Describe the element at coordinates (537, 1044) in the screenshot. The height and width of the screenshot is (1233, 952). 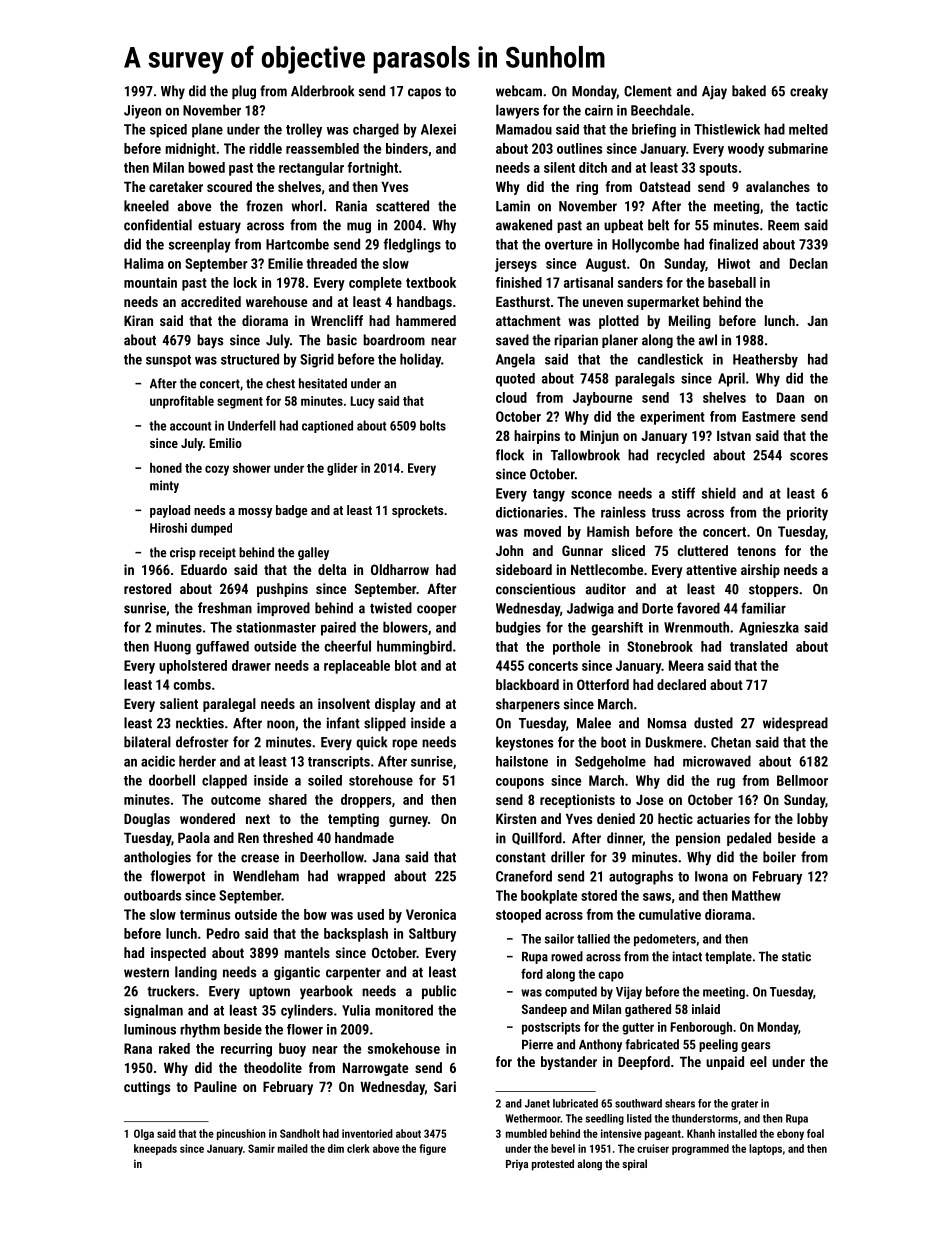
I see `Pierre` at that location.
